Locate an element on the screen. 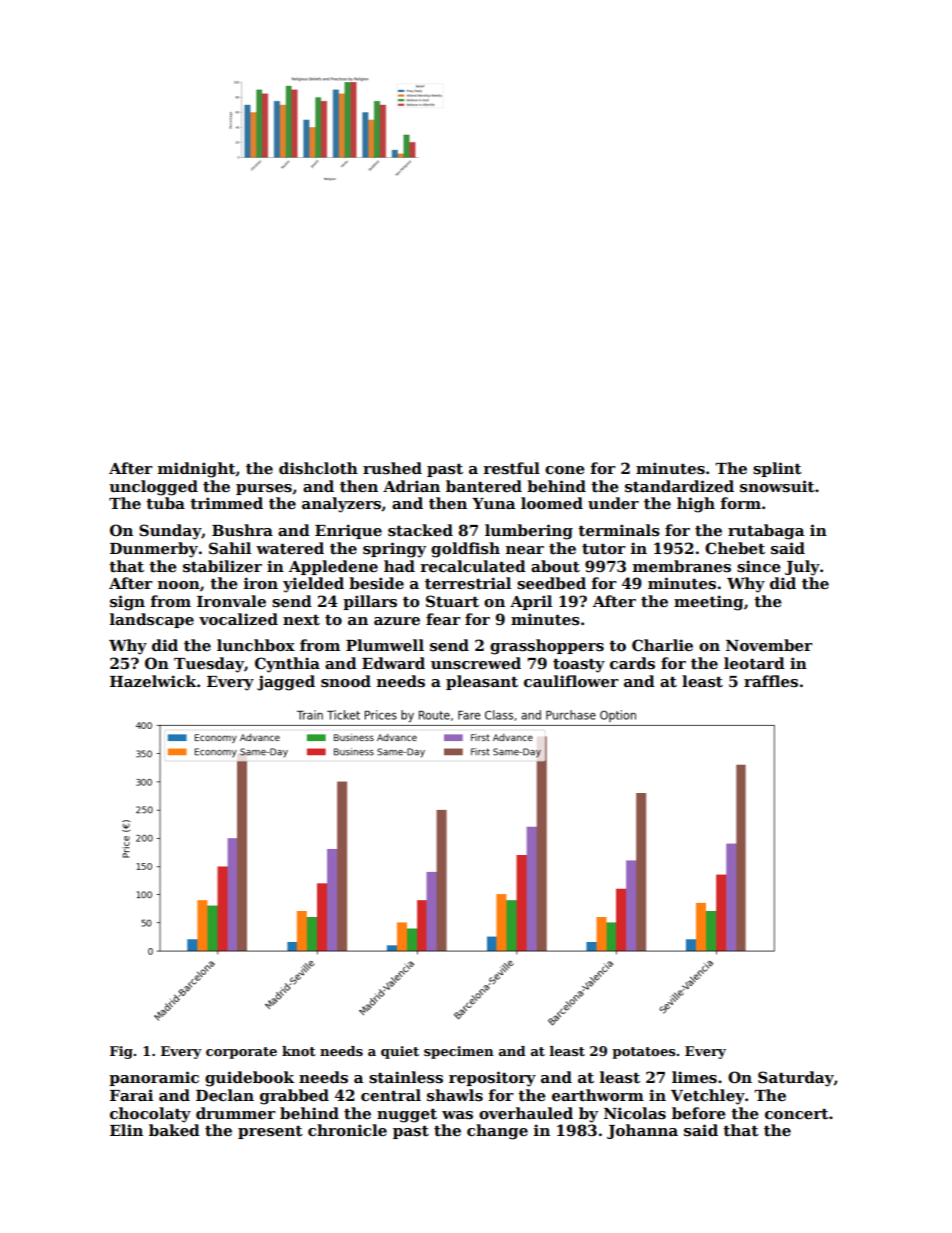 The height and width of the screenshot is (1233, 952). analyzers is located at coordinates (341, 505).
